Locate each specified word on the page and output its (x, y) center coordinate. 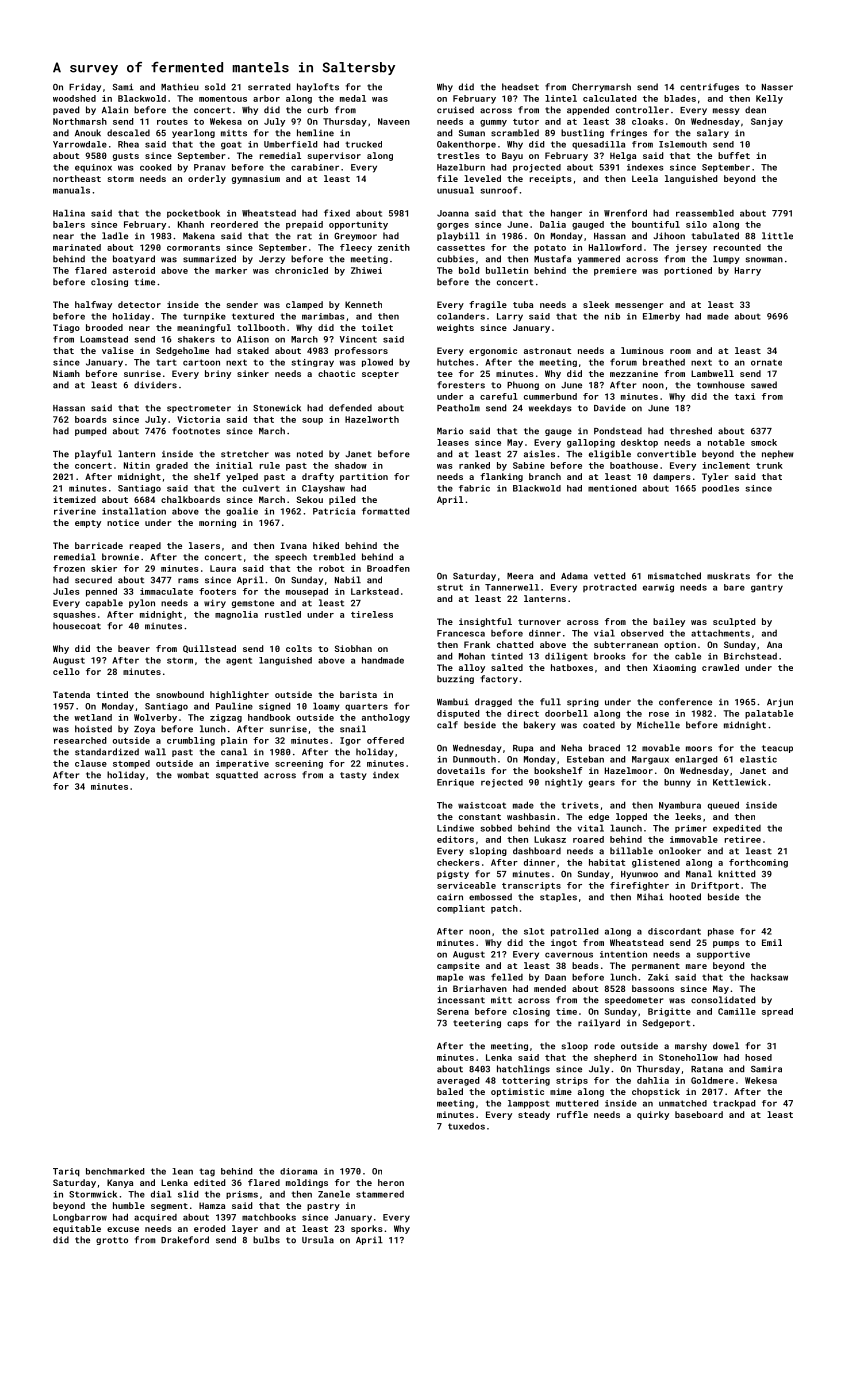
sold (215, 87)
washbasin (531, 816)
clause (91, 763)
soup (312, 421)
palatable (769, 714)
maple (450, 977)
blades (680, 98)
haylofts (318, 87)
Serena (453, 1011)
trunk (769, 465)
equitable (77, 1229)
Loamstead (104, 339)
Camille (737, 1011)
